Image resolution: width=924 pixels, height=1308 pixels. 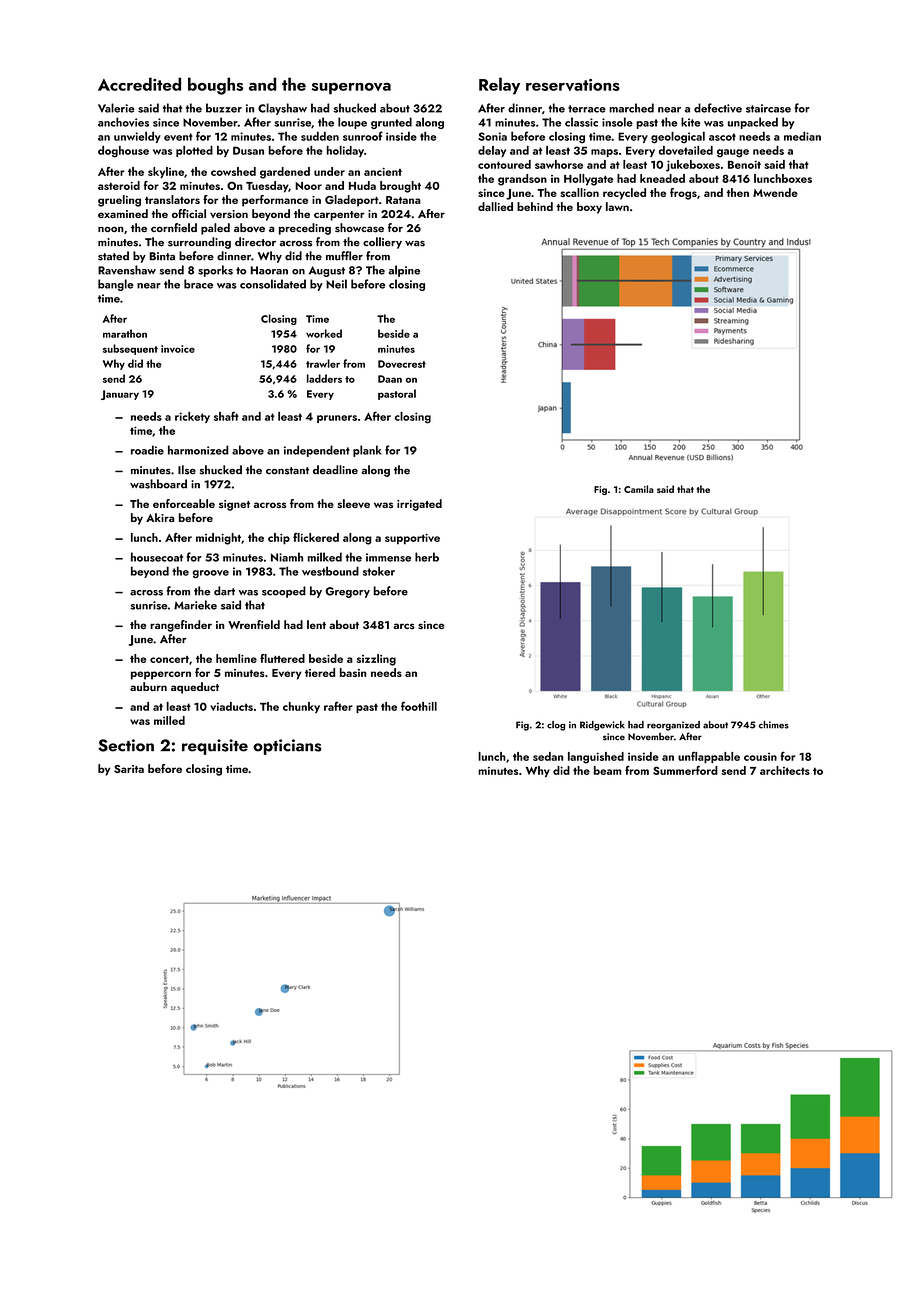 I want to click on plank, so click(x=367, y=451).
